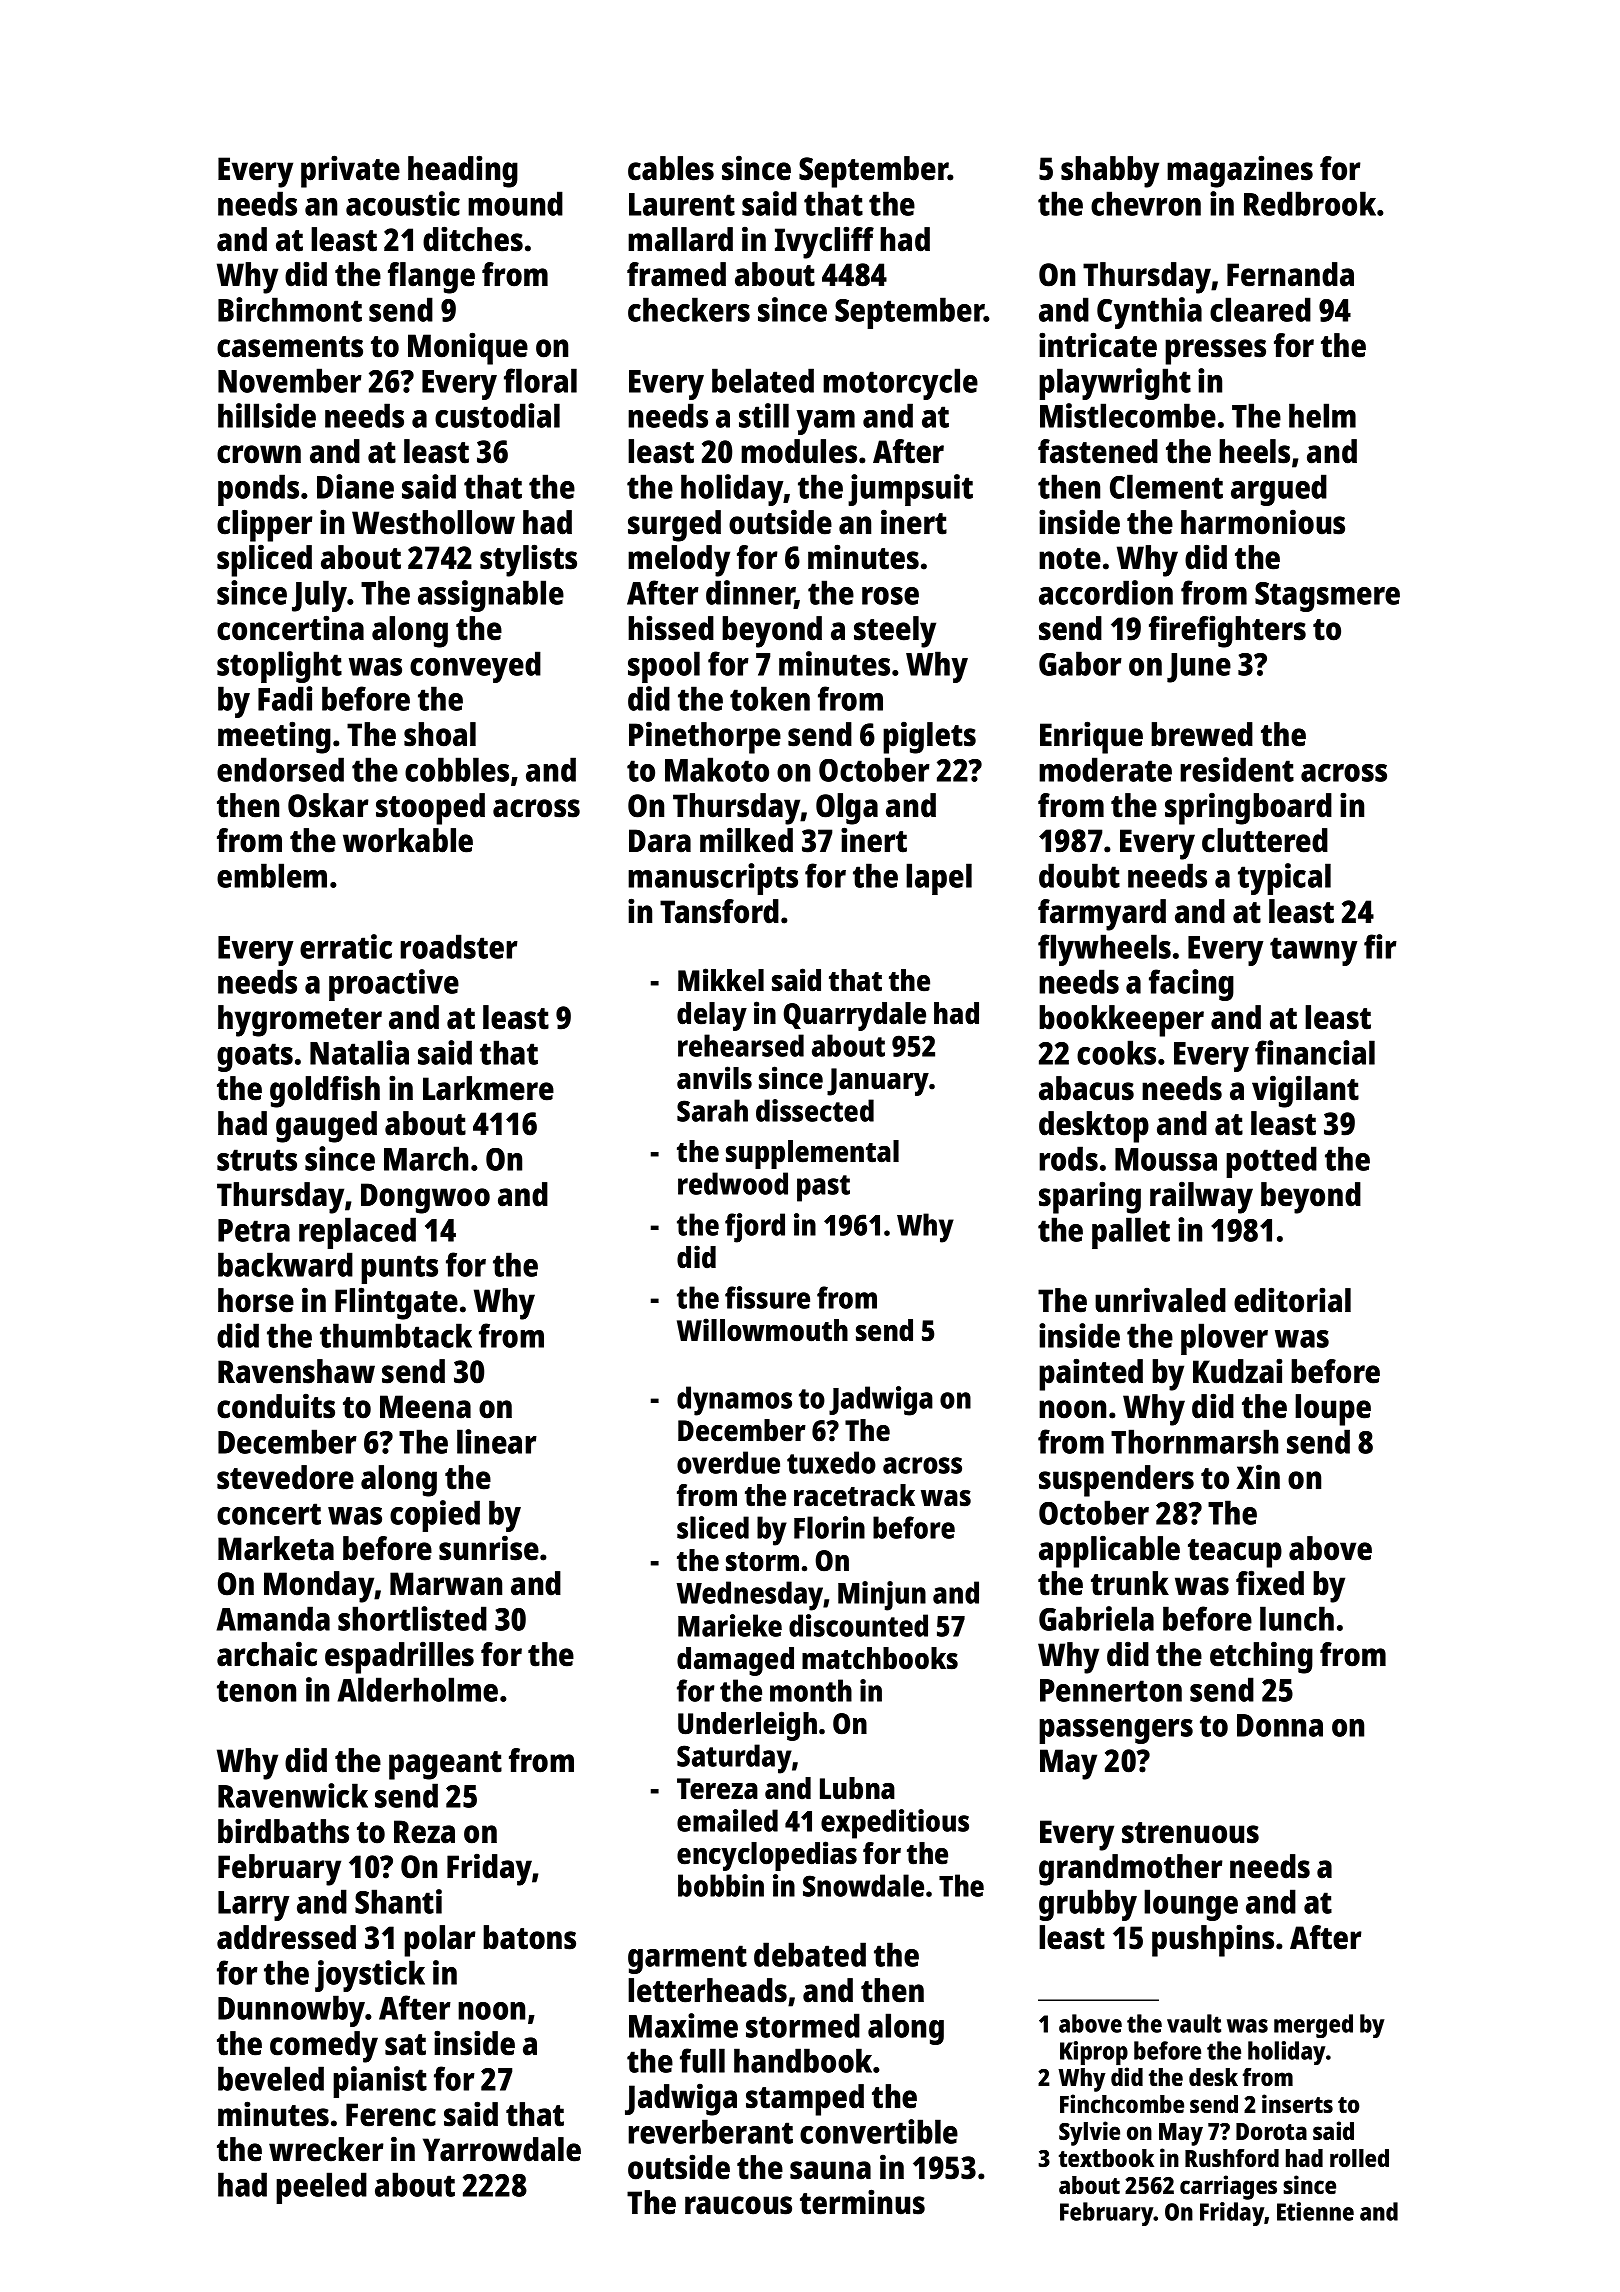 This screenshot has width=1620, height=2292. I want to click on terminus, so click(862, 2202).
